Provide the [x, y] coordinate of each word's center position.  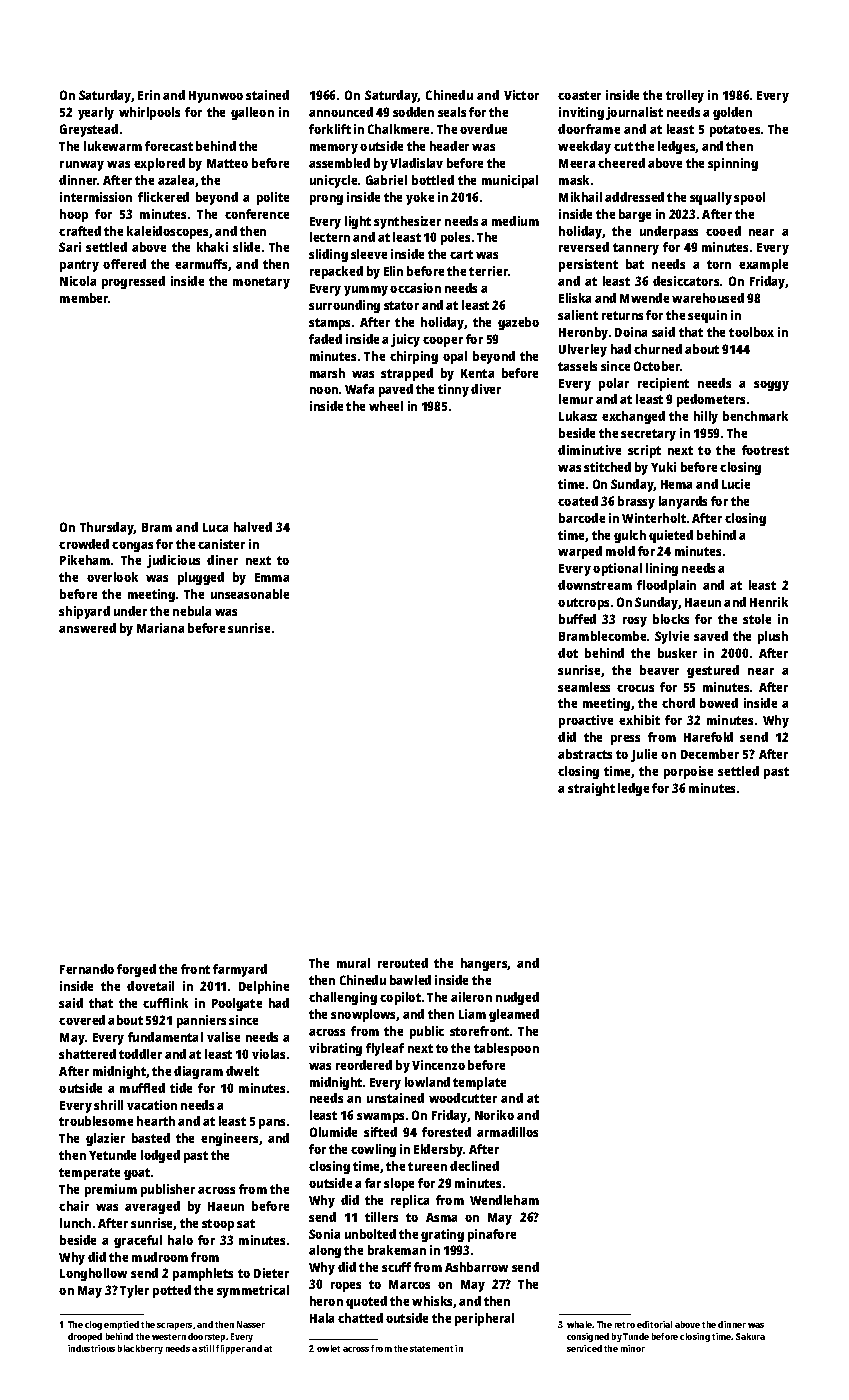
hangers [484, 964]
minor [633, 1348]
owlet [328, 1348]
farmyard [240, 970]
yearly [96, 113]
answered [87, 628]
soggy [771, 386]
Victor [521, 95]
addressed [634, 197]
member [84, 298]
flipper [230, 1349]
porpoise [688, 772]
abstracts [585, 754]
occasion [415, 288]
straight [591, 789]
